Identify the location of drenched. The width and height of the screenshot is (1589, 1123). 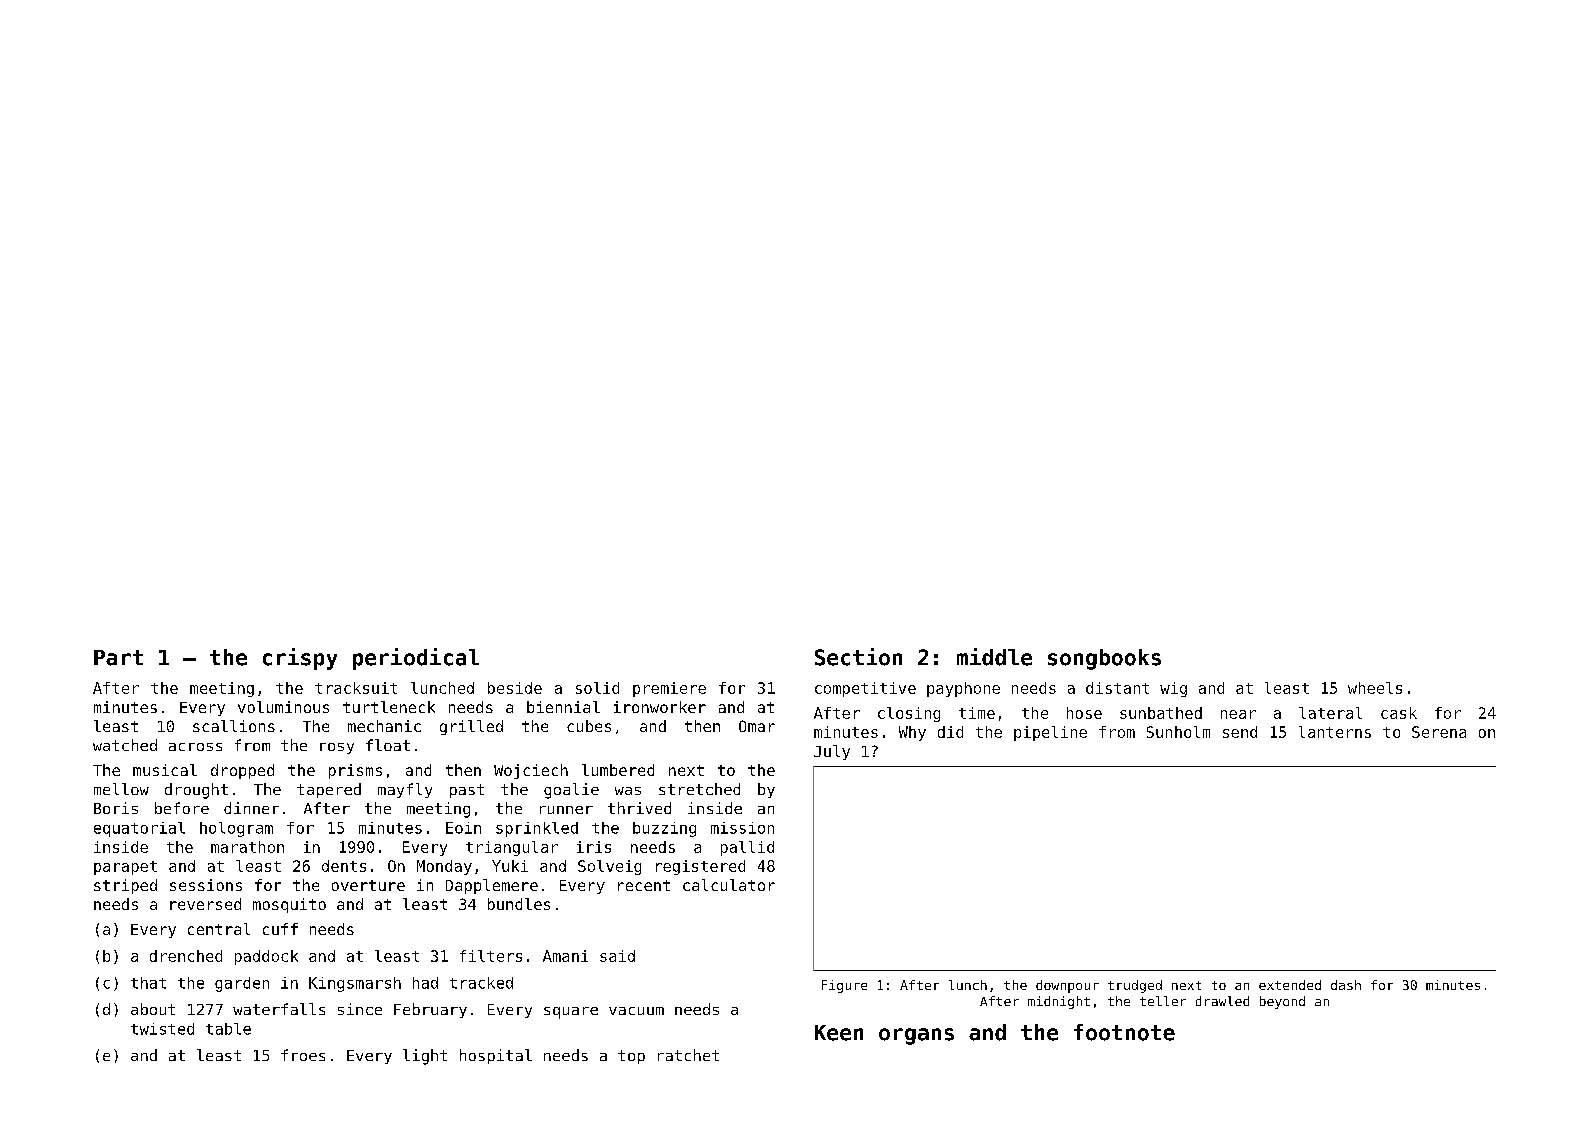
(186, 956).
